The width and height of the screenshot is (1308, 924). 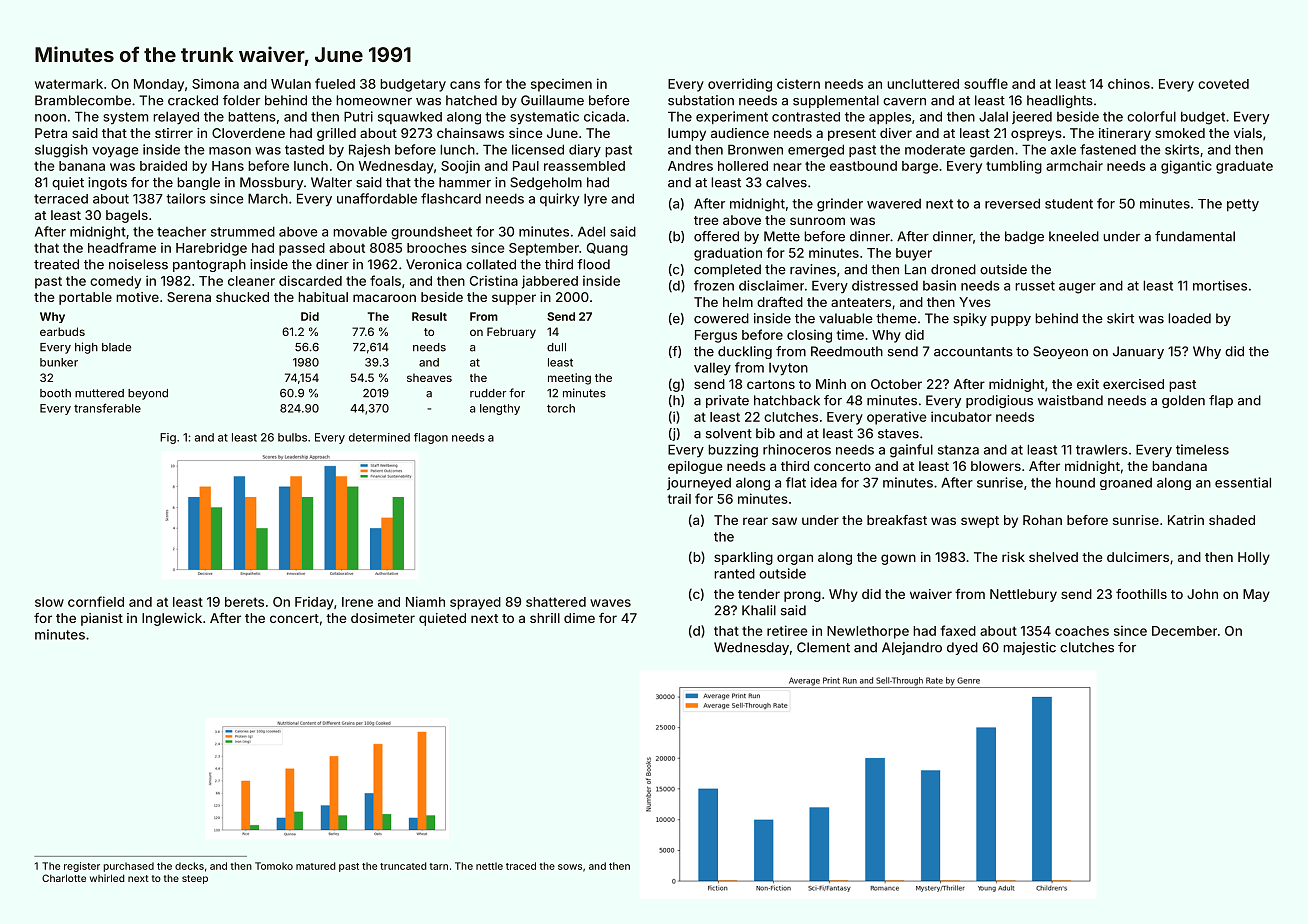 What do you see at coordinates (570, 867) in the screenshot?
I see `sows` at bounding box center [570, 867].
